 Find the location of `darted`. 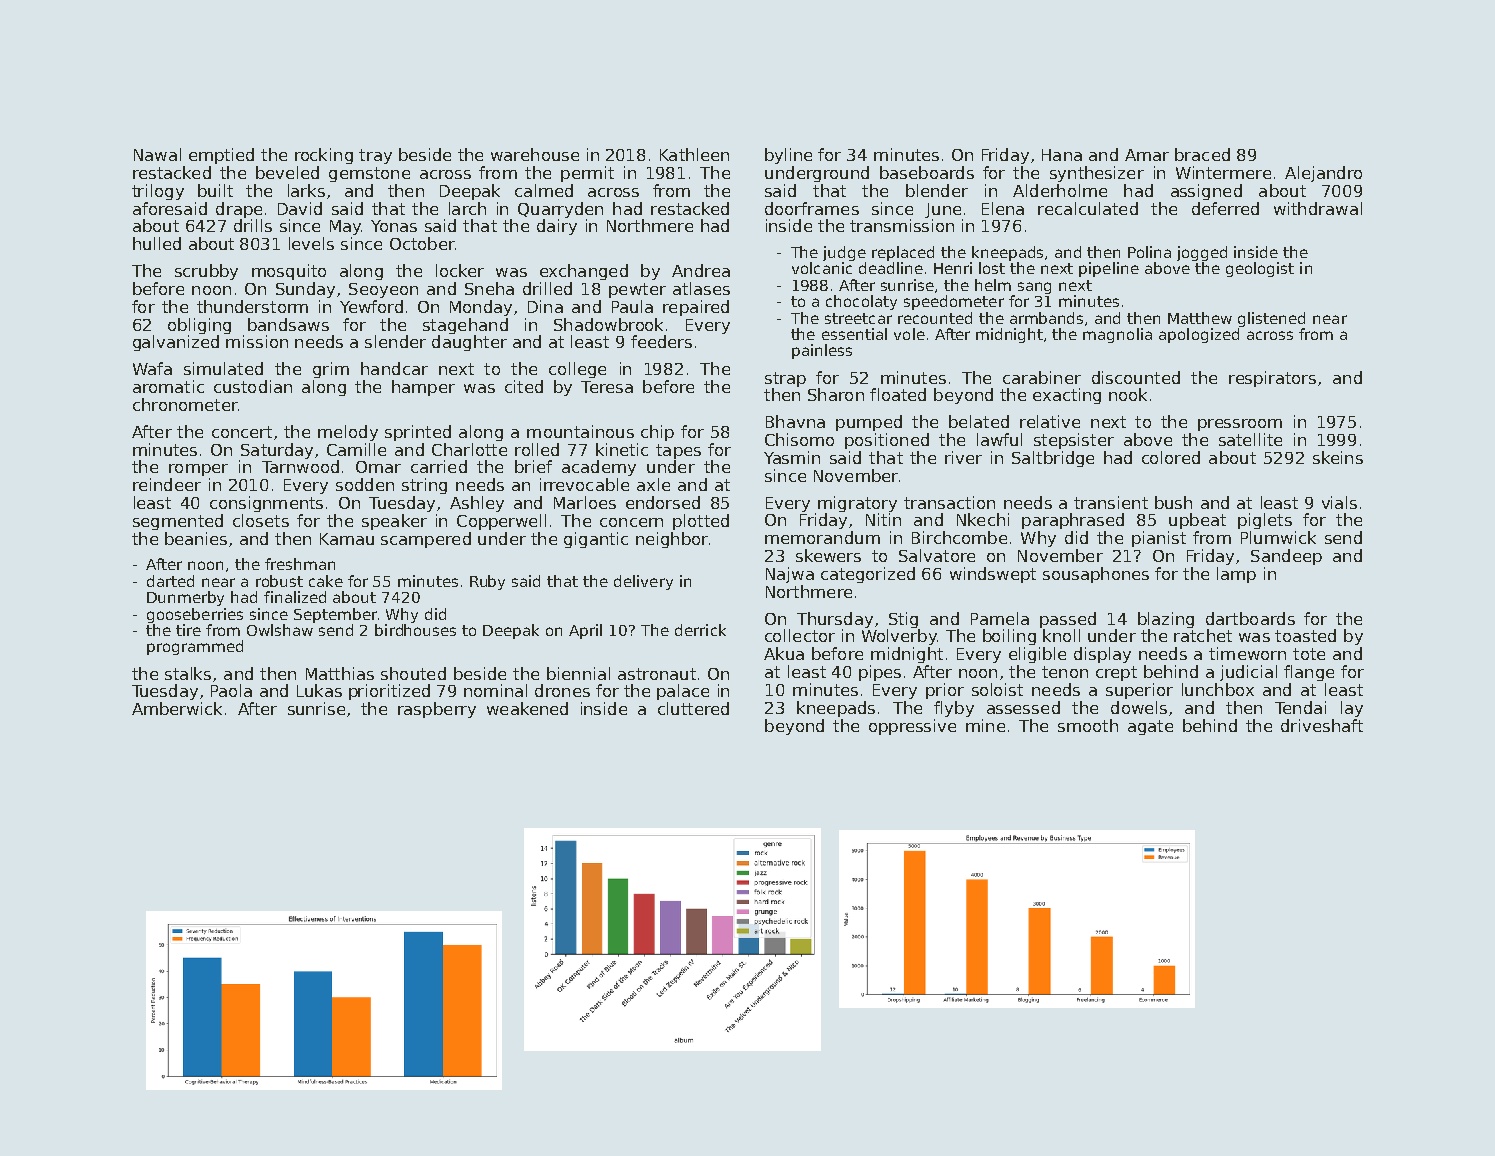

darted is located at coordinates (170, 581).
